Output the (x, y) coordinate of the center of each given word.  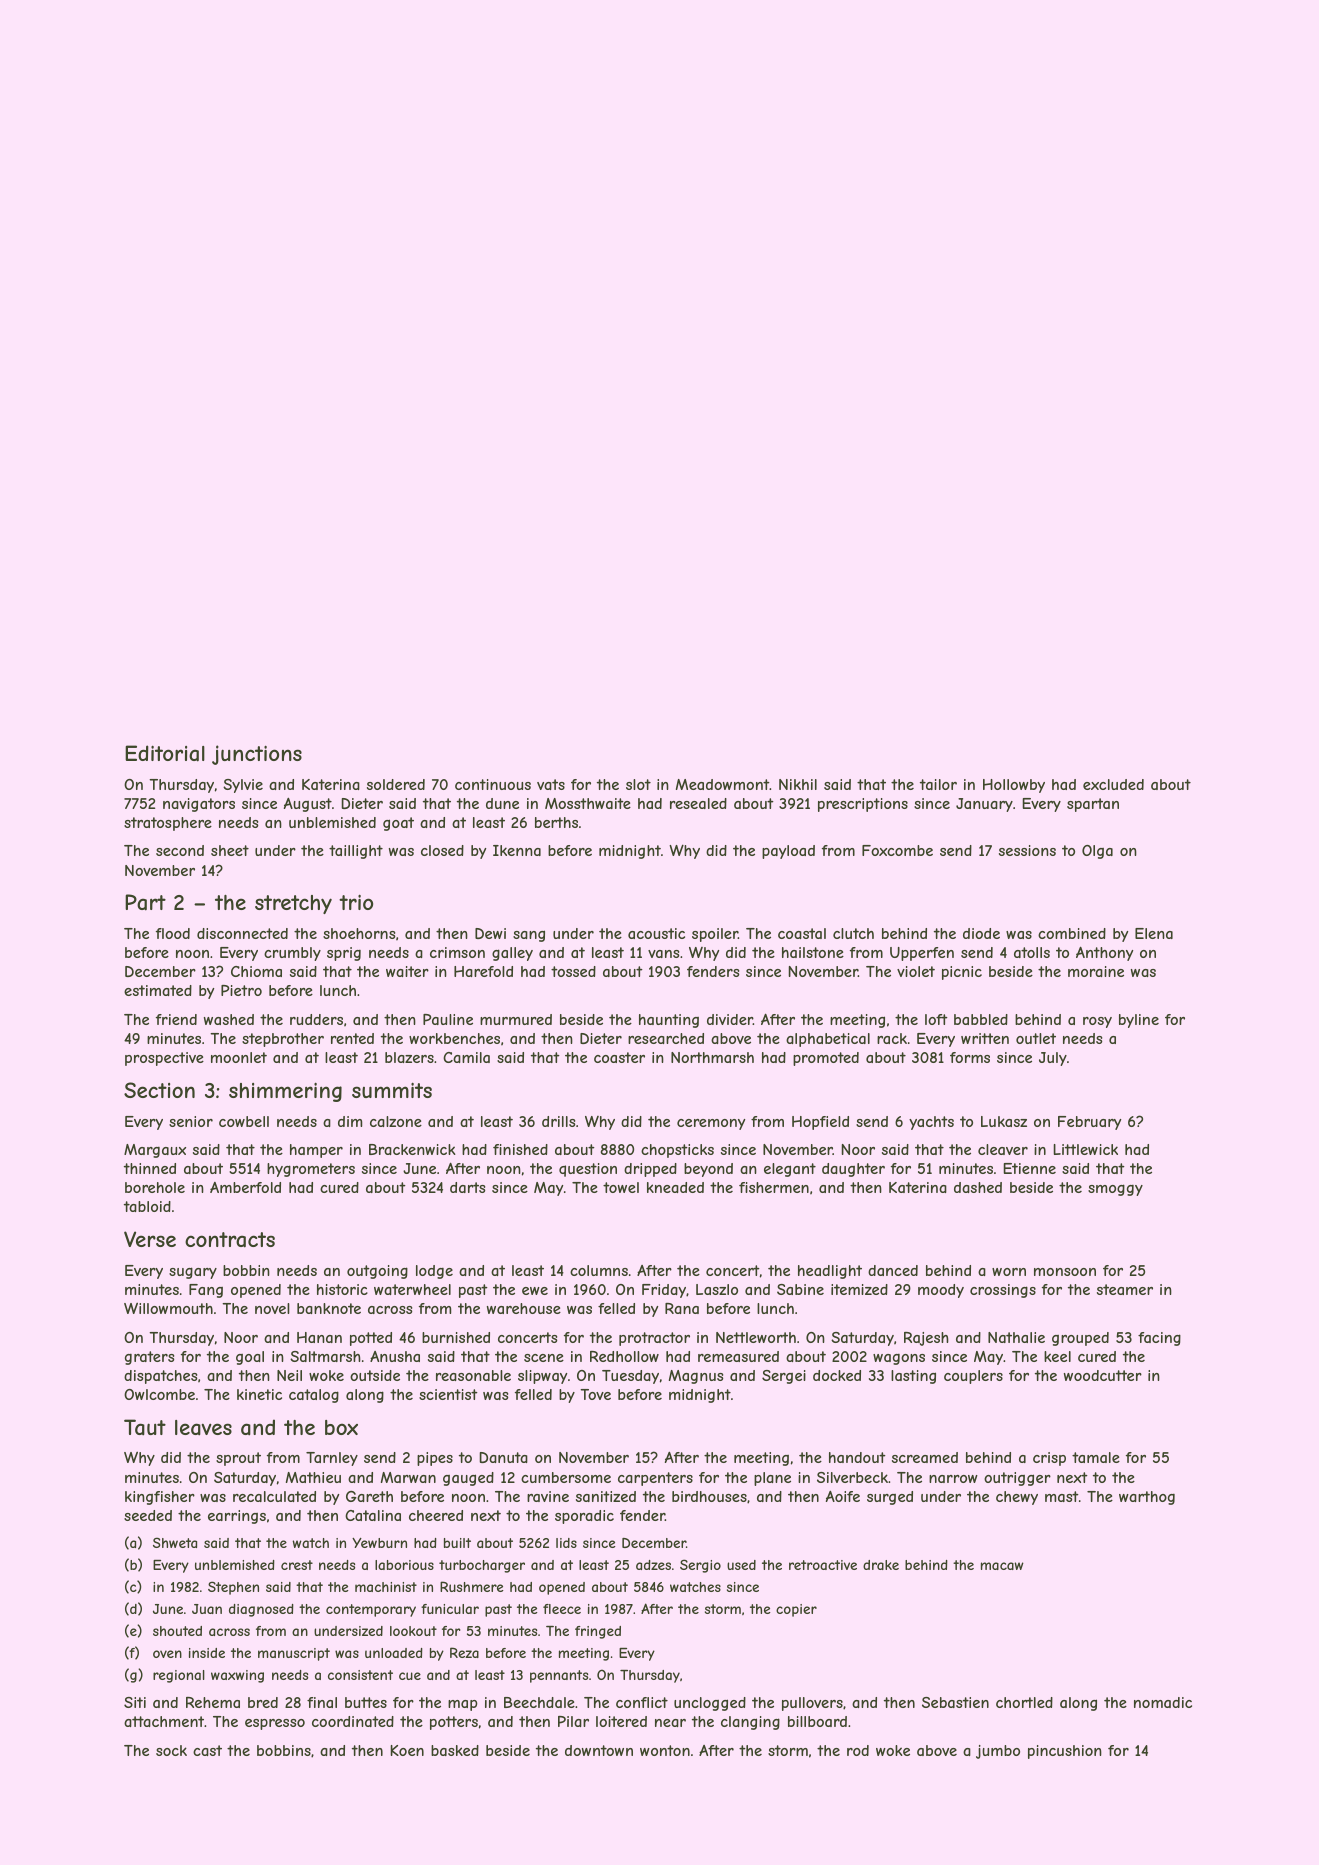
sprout (238, 1459)
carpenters (655, 1479)
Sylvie (243, 786)
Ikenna (517, 850)
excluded (1113, 784)
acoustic (656, 933)
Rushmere (472, 1586)
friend (176, 1019)
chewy (1017, 1498)
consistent (360, 1675)
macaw (1002, 1566)
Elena (1154, 933)
